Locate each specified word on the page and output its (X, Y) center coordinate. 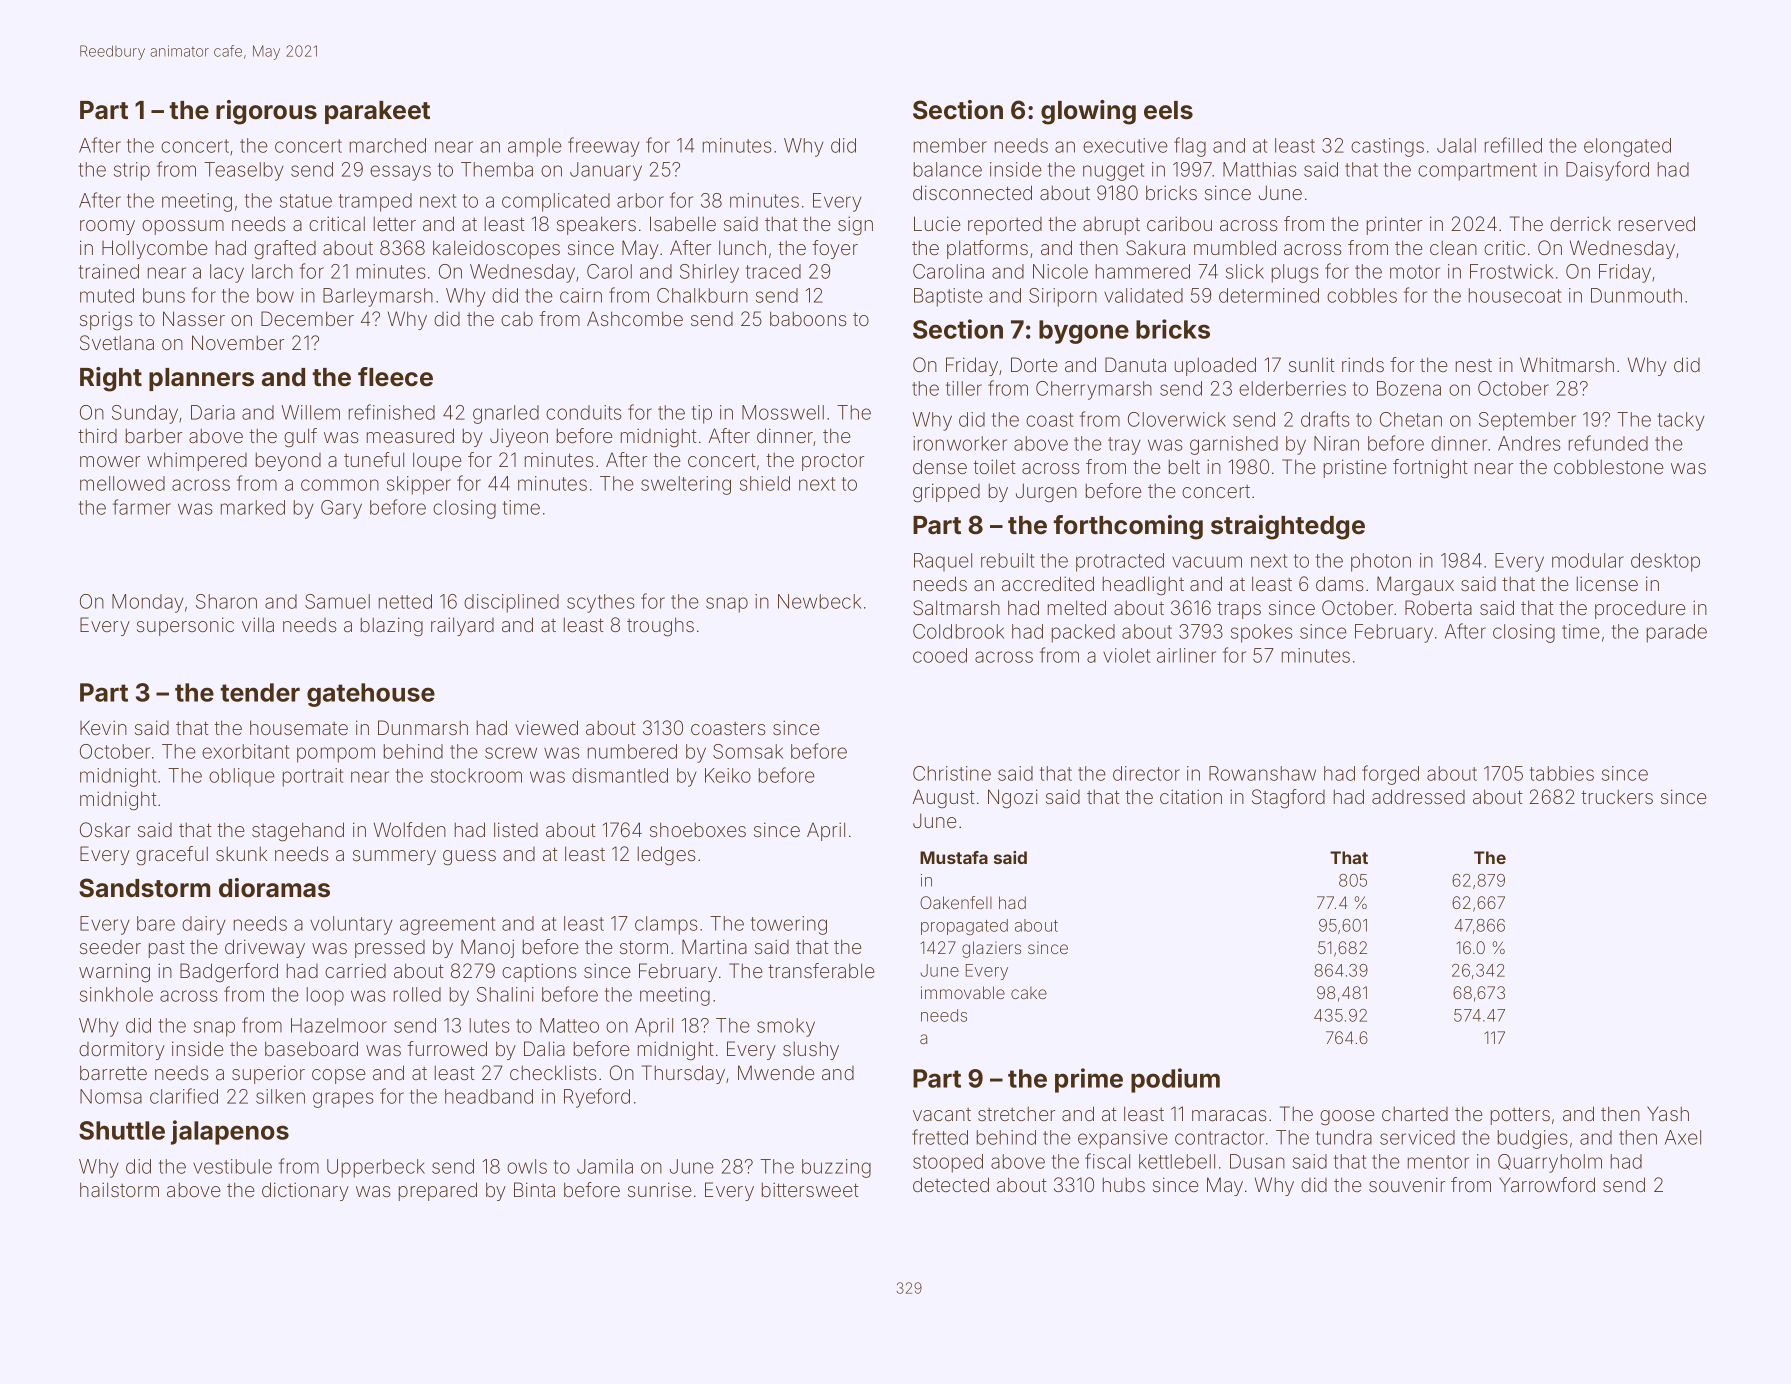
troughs (660, 627)
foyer (835, 249)
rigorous (266, 112)
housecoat (1515, 295)
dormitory (122, 1050)
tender (260, 692)
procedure (1640, 610)
